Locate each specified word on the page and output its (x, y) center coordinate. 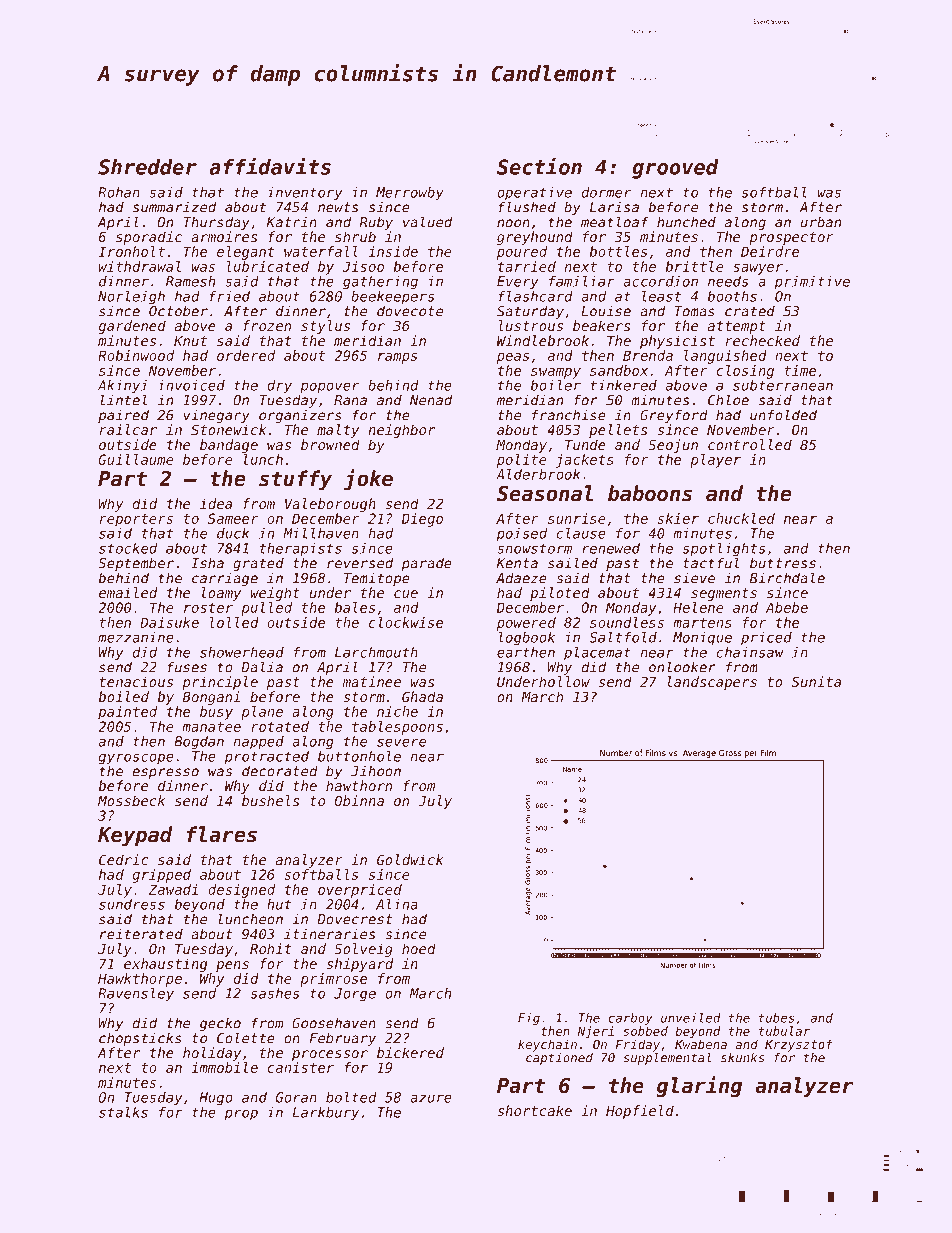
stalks (123, 1112)
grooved (675, 169)
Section (539, 166)
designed (241, 891)
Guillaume (136, 459)
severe (401, 742)
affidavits (270, 166)
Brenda (648, 355)
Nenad (431, 400)
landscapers (712, 683)
